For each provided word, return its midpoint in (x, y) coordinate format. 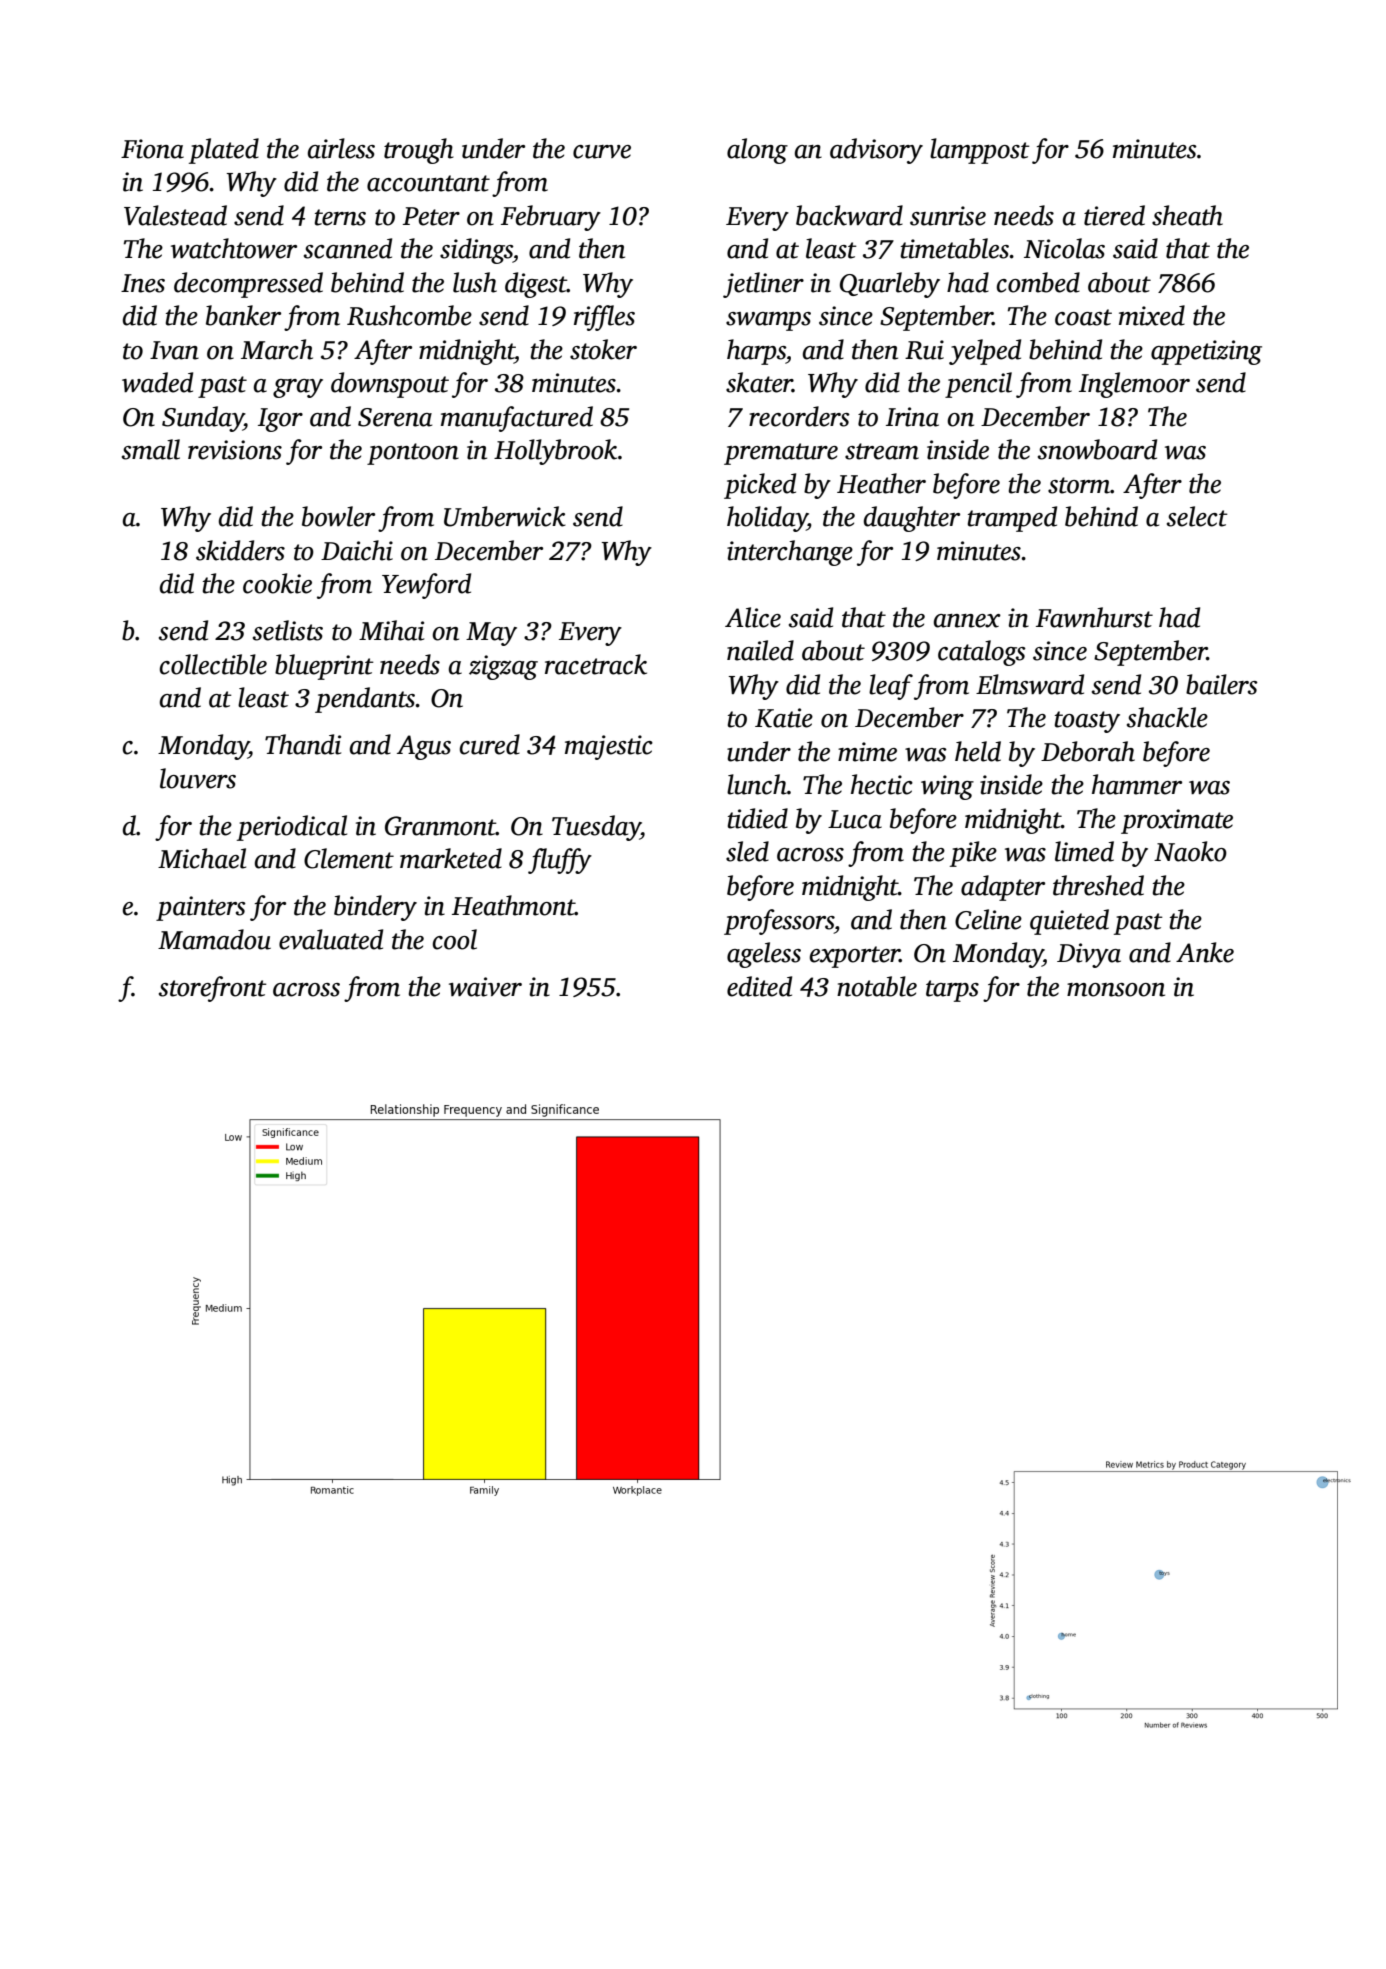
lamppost (980, 151)
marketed (451, 858)
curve (602, 152)
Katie (784, 718)
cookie (277, 583)
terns (340, 217)
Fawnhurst (1094, 617)
